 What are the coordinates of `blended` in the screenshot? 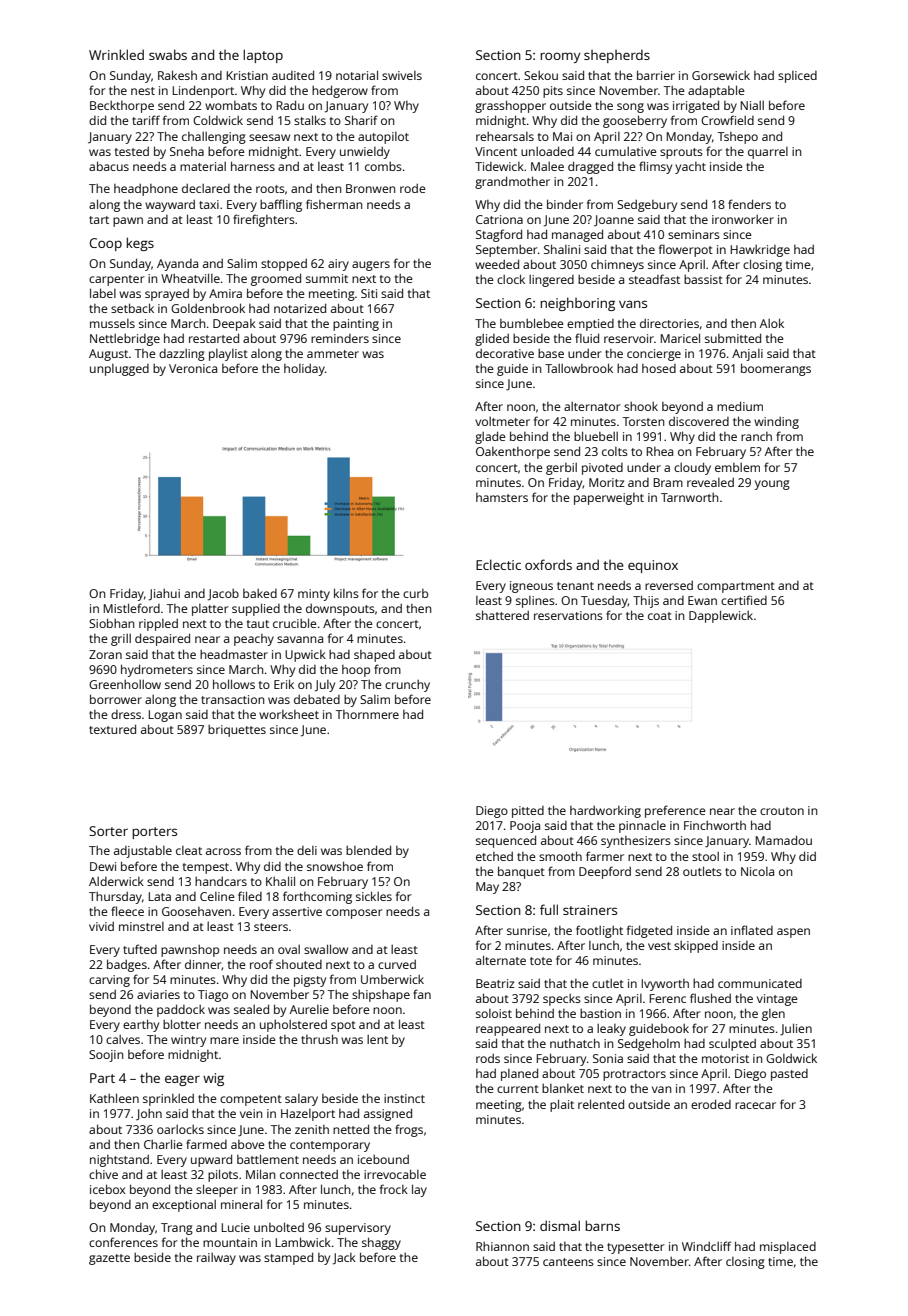 It's located at (368, 850).
